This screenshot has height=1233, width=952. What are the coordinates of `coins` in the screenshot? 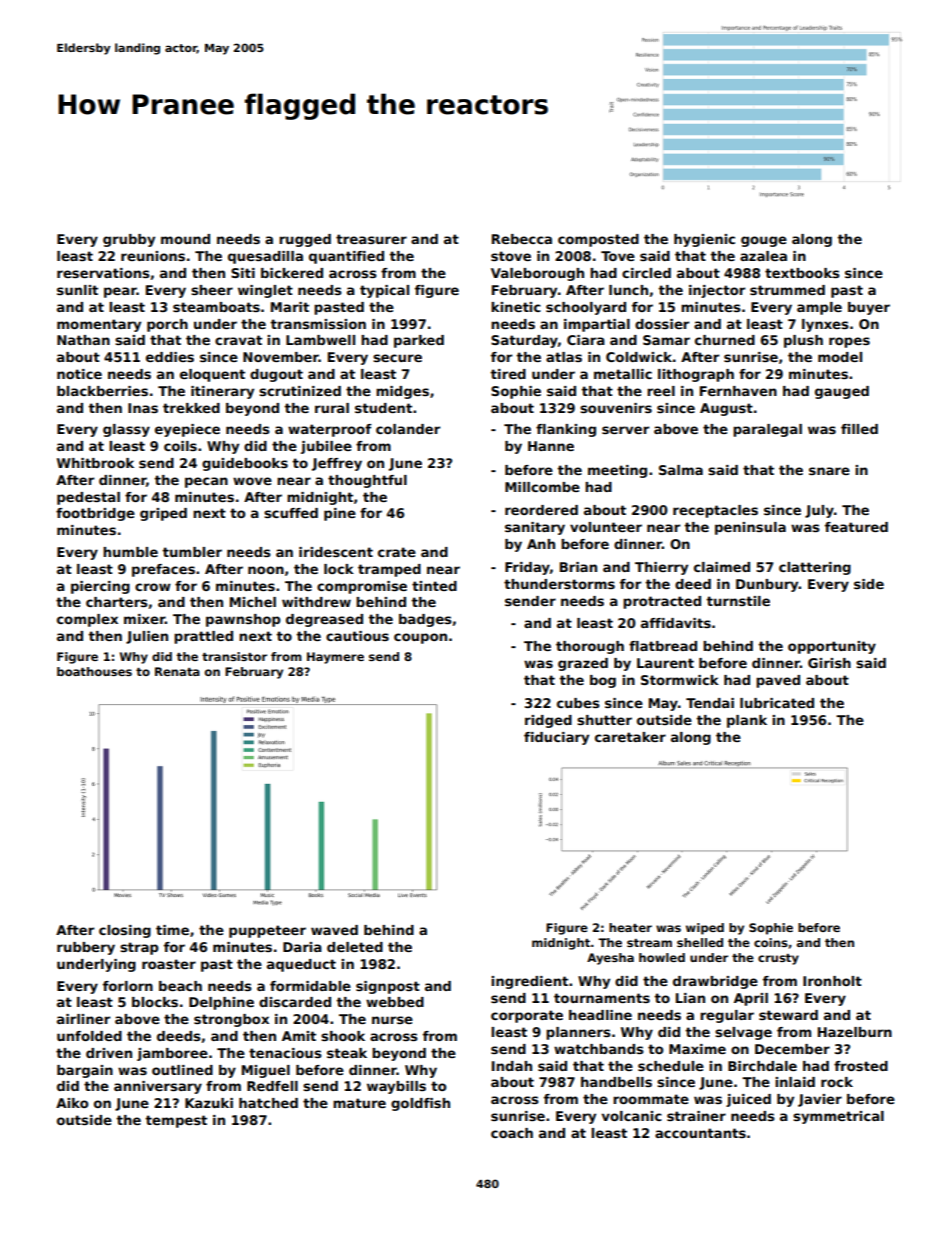 It's located at (771, 942).
